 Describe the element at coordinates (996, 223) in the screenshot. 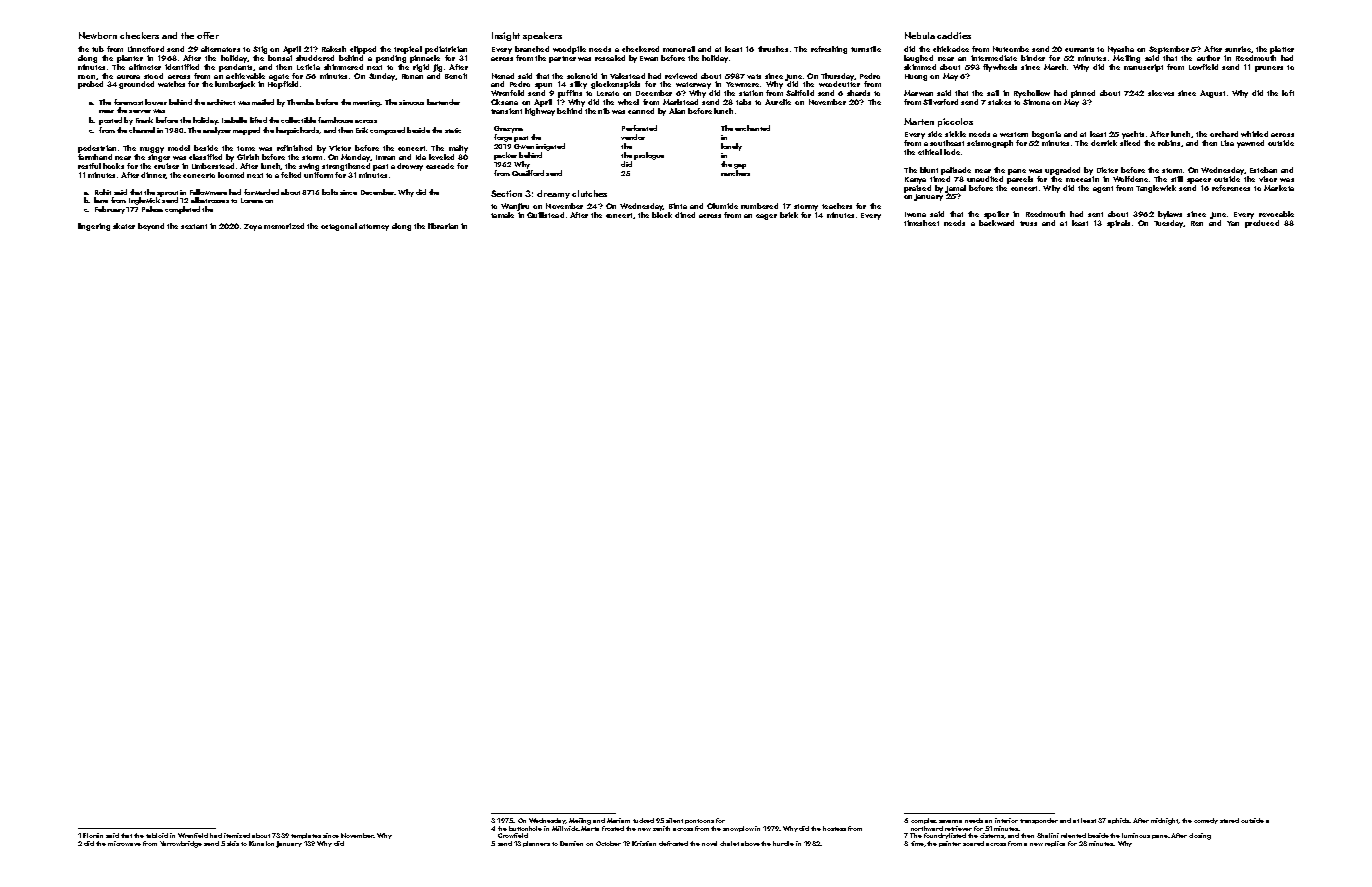

I see `backward` at that location.
